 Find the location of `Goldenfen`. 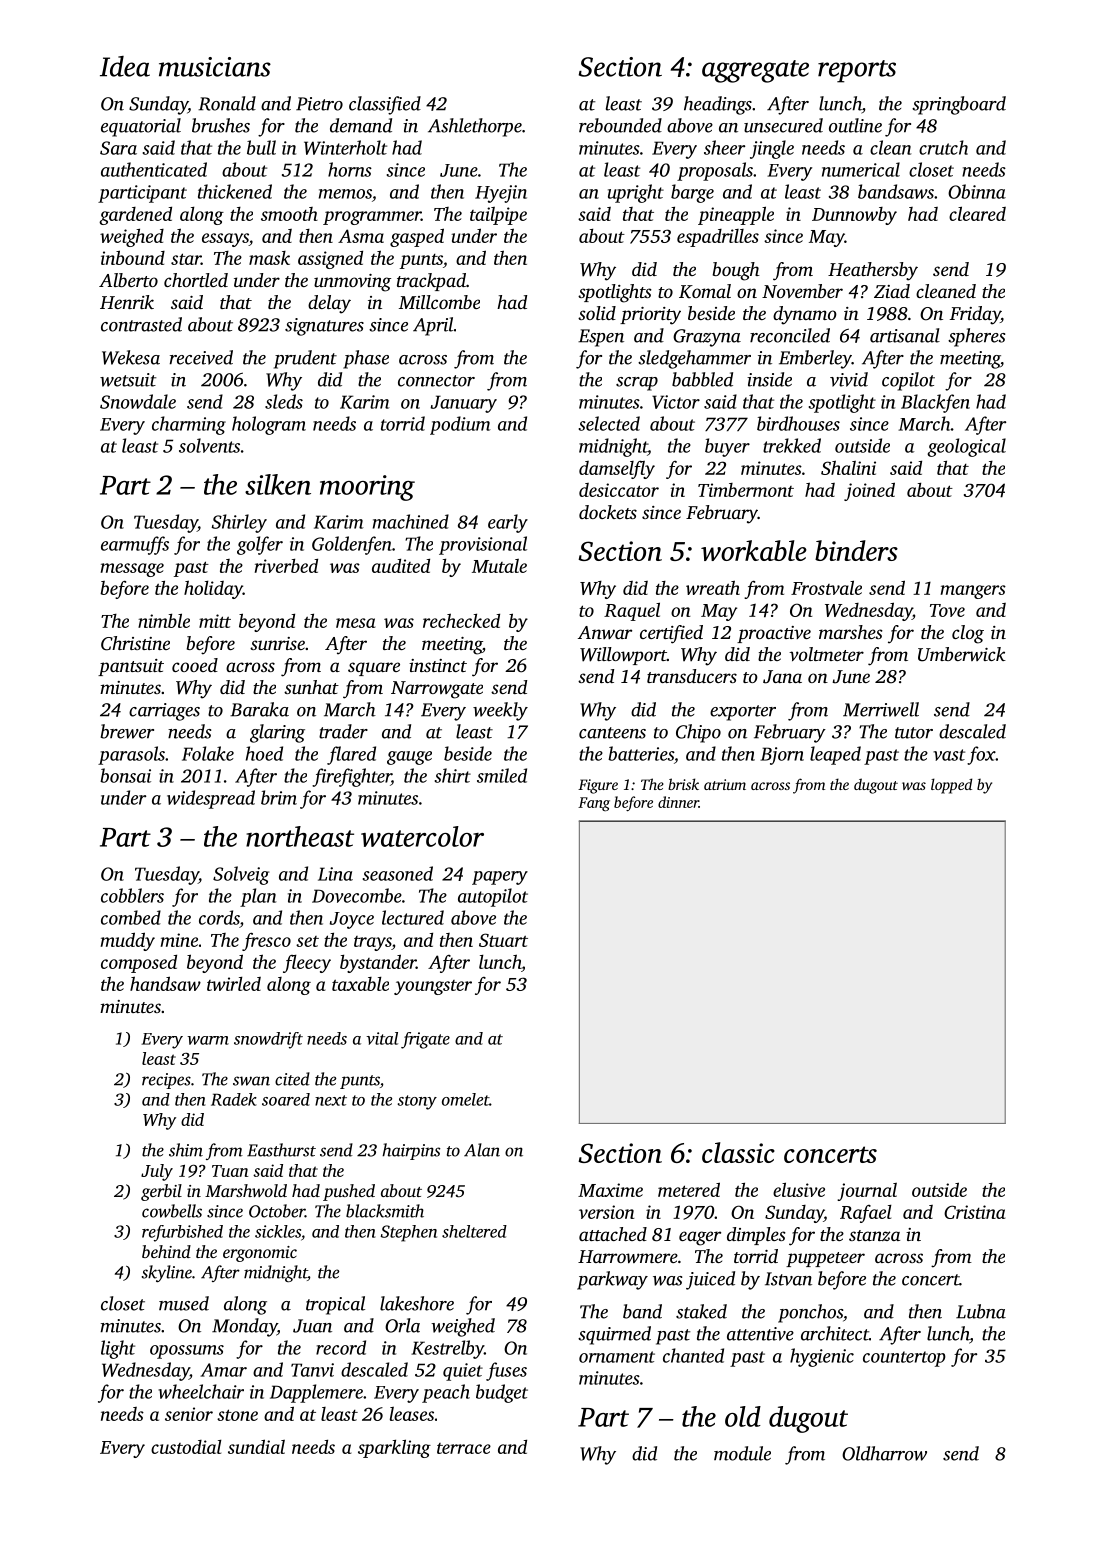

Goldenfen is located at coordinates (352, 545).
